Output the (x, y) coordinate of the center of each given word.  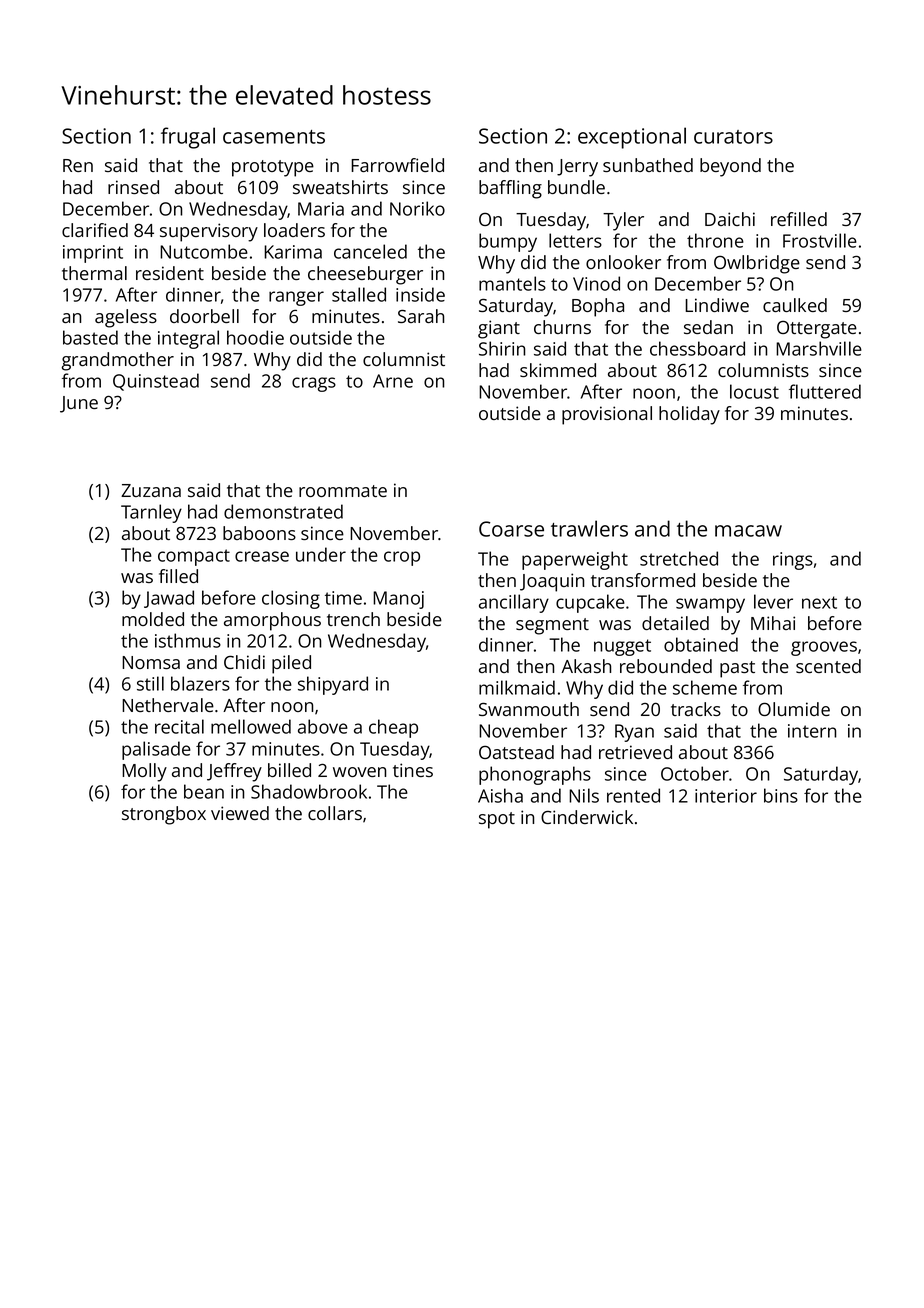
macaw (748, 531)
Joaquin (552, 582)
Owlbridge (757, 264)
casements (274, 137)
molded (153, 619)
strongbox (164, 815)
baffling (510, 189)
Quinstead (156, 382)
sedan (708, 327)
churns (562, 327)
